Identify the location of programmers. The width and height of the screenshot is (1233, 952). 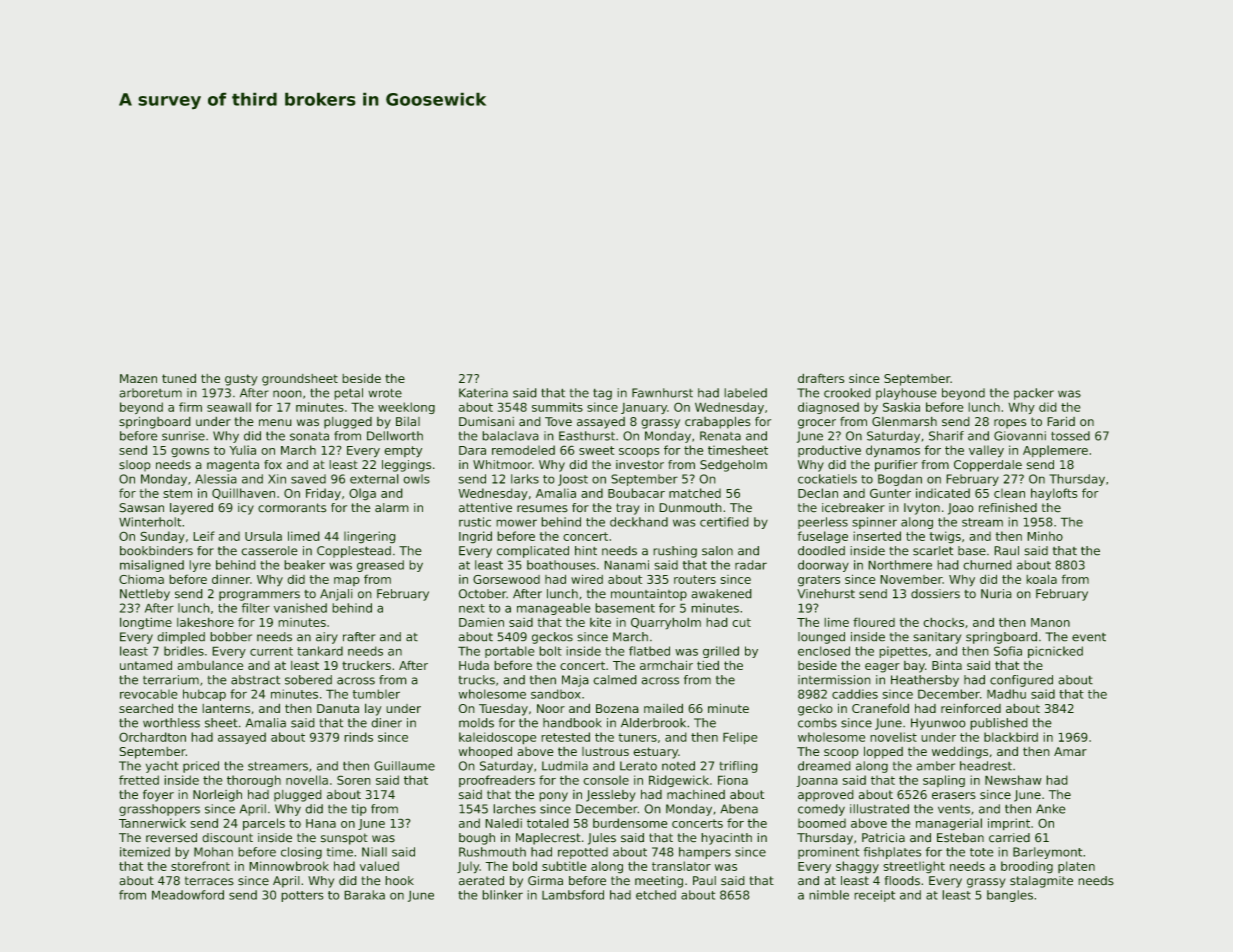
(259, 596).
